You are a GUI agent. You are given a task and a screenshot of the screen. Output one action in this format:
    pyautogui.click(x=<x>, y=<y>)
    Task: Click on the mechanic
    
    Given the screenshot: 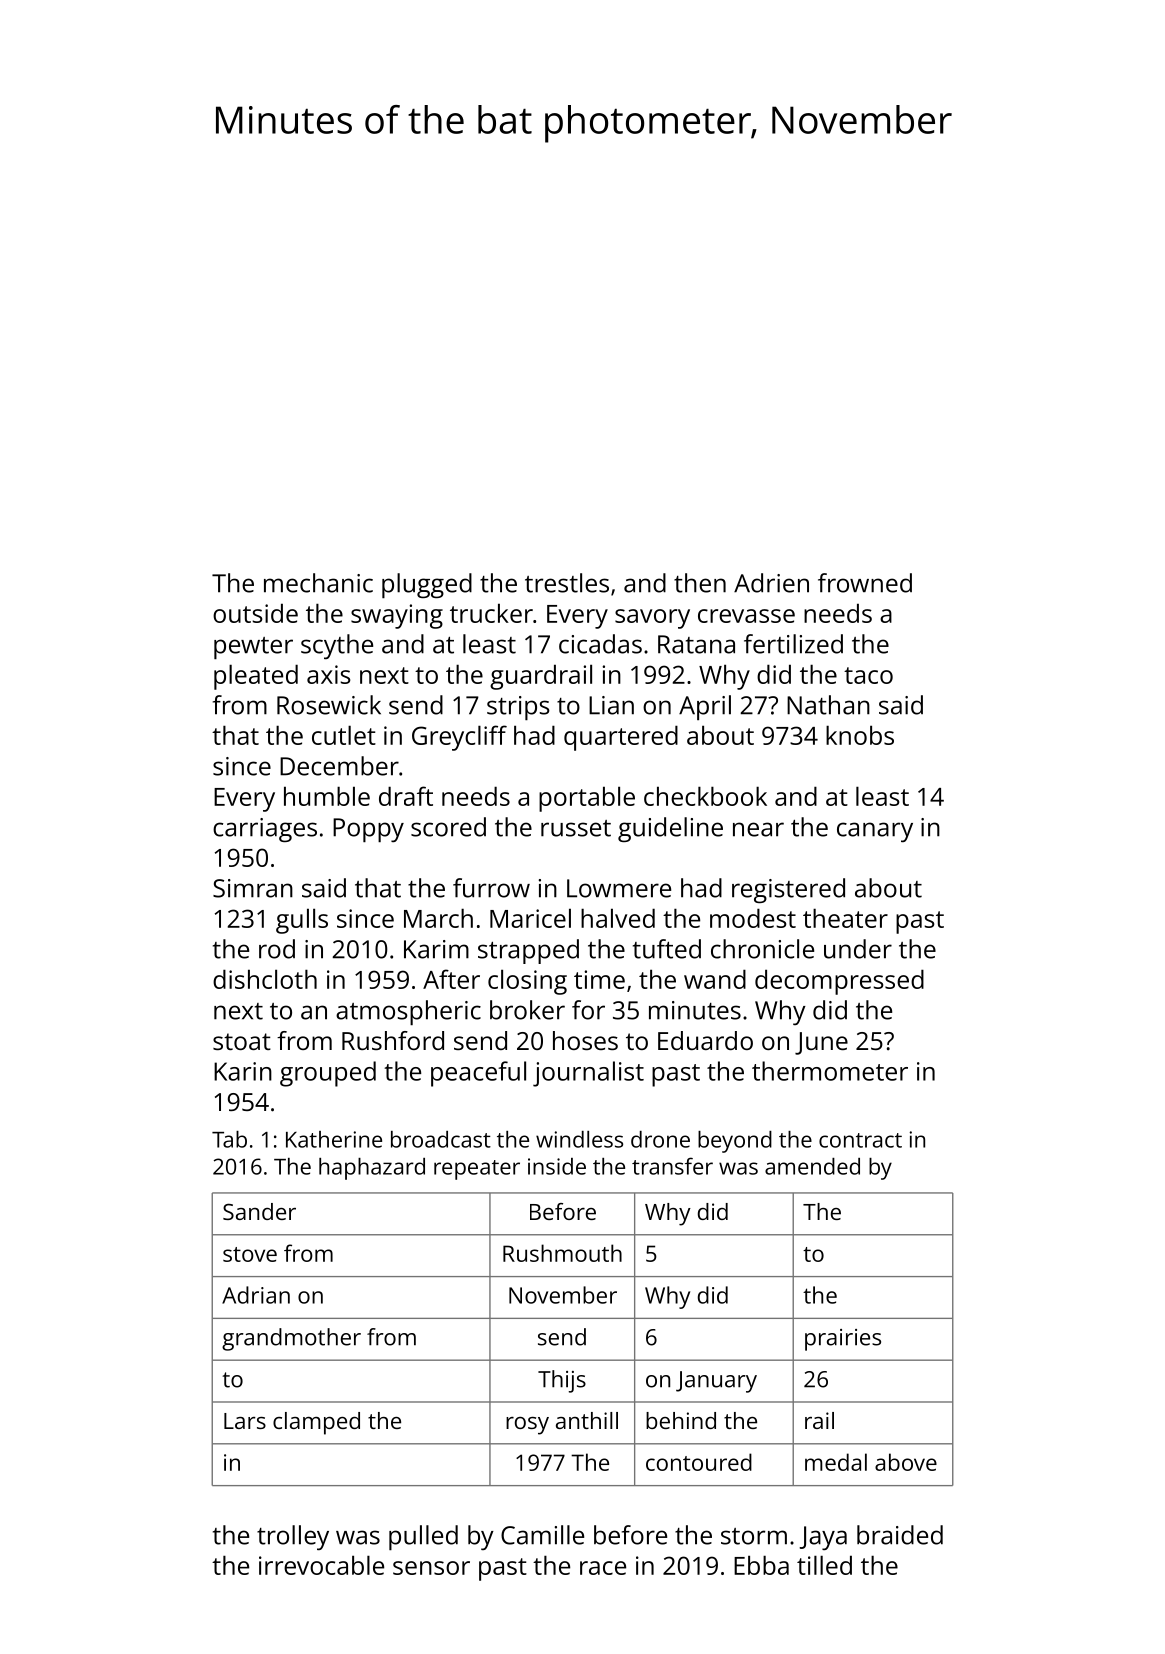 What is the action you would take?
    pyautogui.click(x=318, y=583)
